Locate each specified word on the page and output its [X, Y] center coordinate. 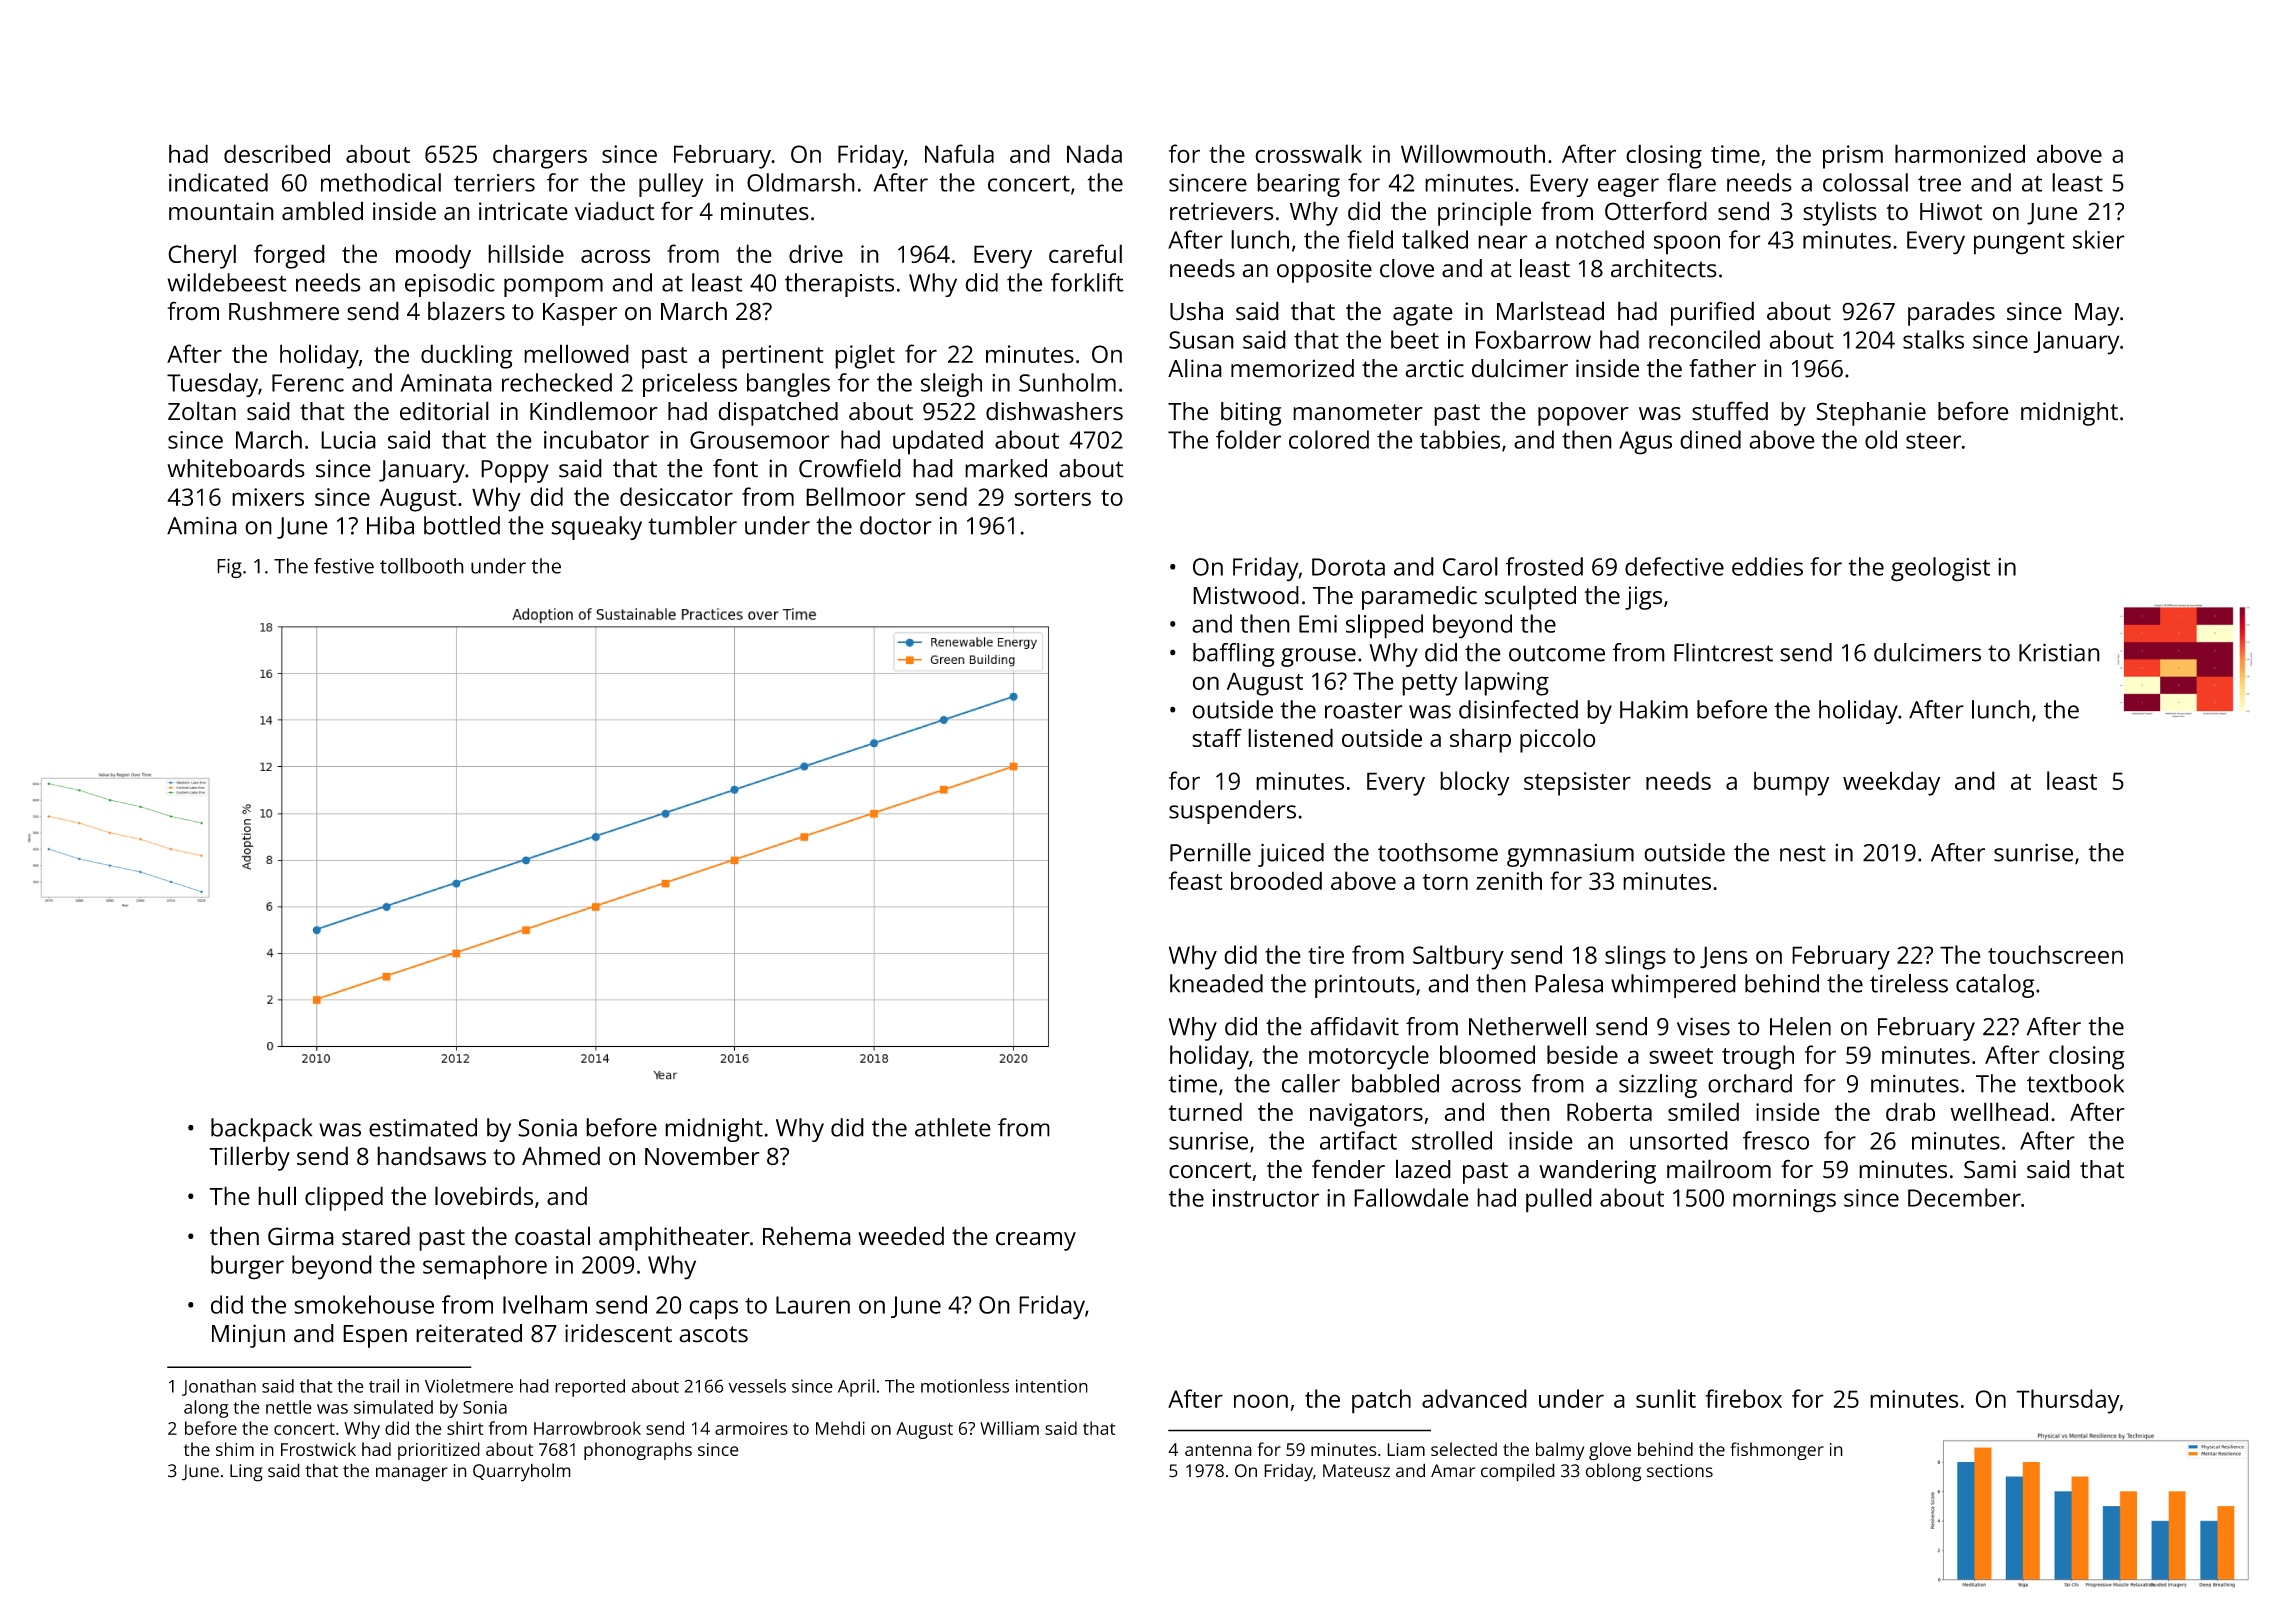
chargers [540, 156]
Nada [1094, 153]
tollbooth [422, 566]
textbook [2075, 1083]
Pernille [1210, 852]
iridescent [618, 1333]
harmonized [1960, 153]
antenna [1218, 1450]
